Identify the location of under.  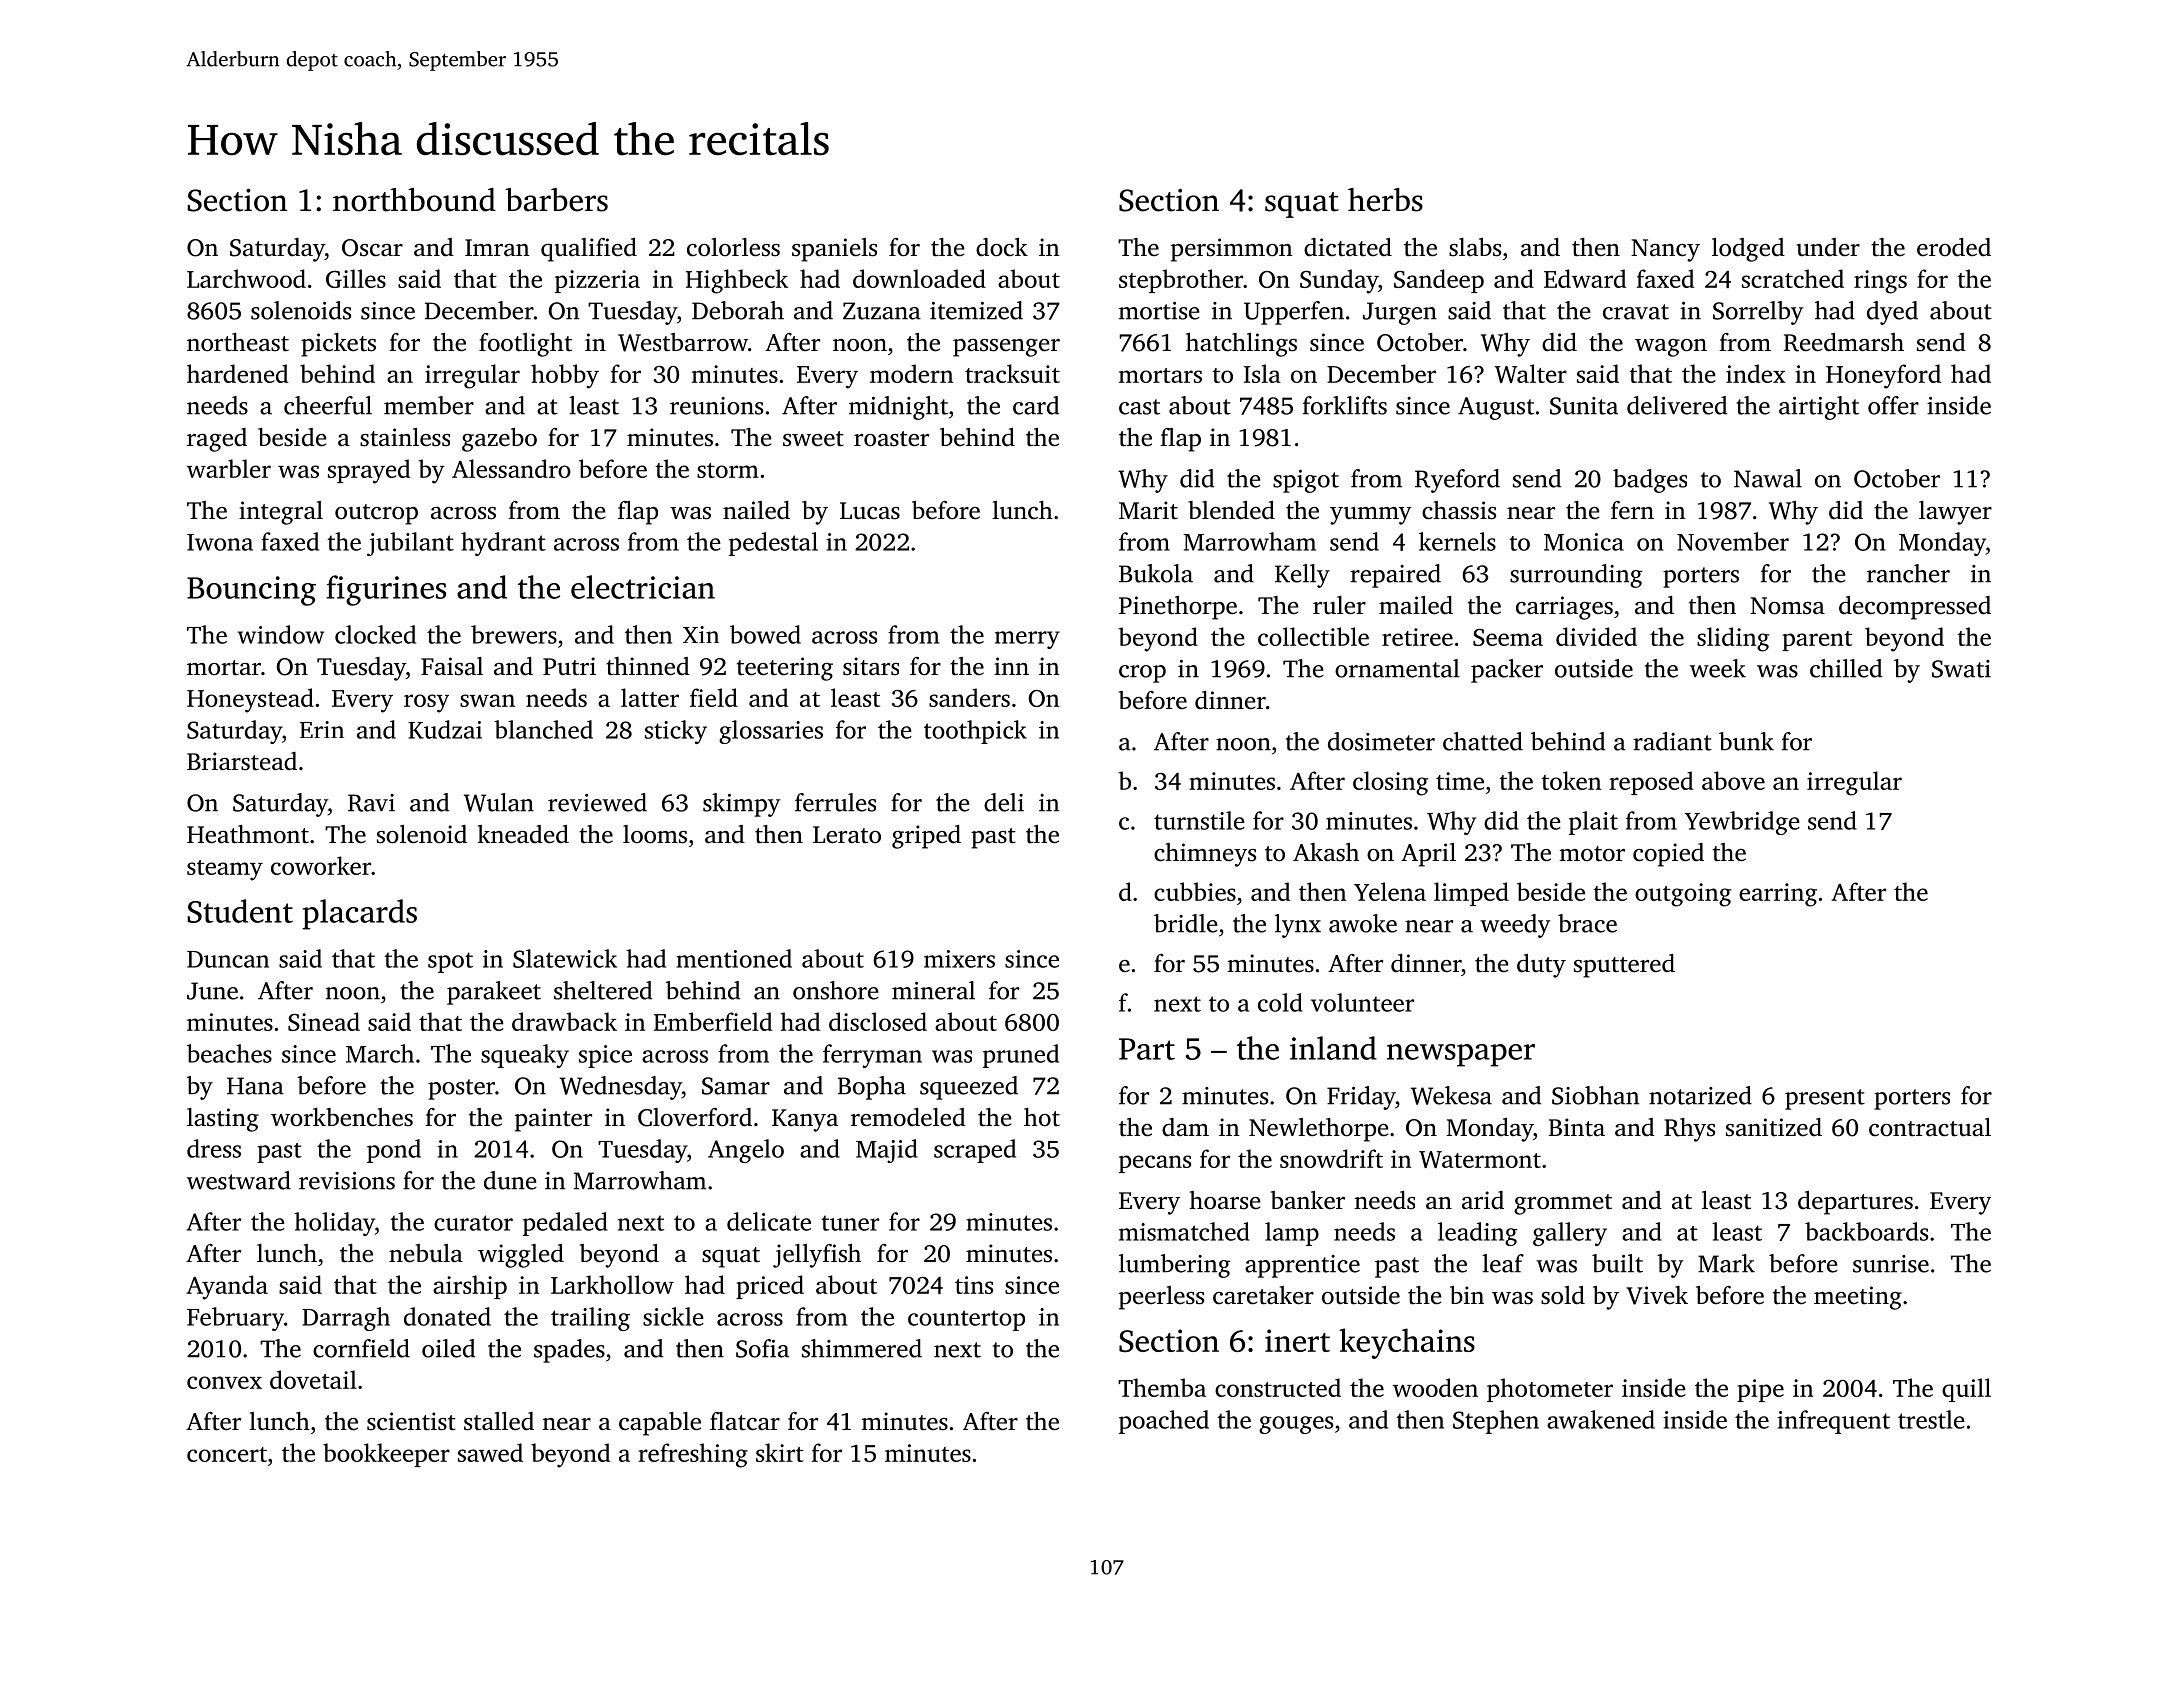
(1828, 247).
